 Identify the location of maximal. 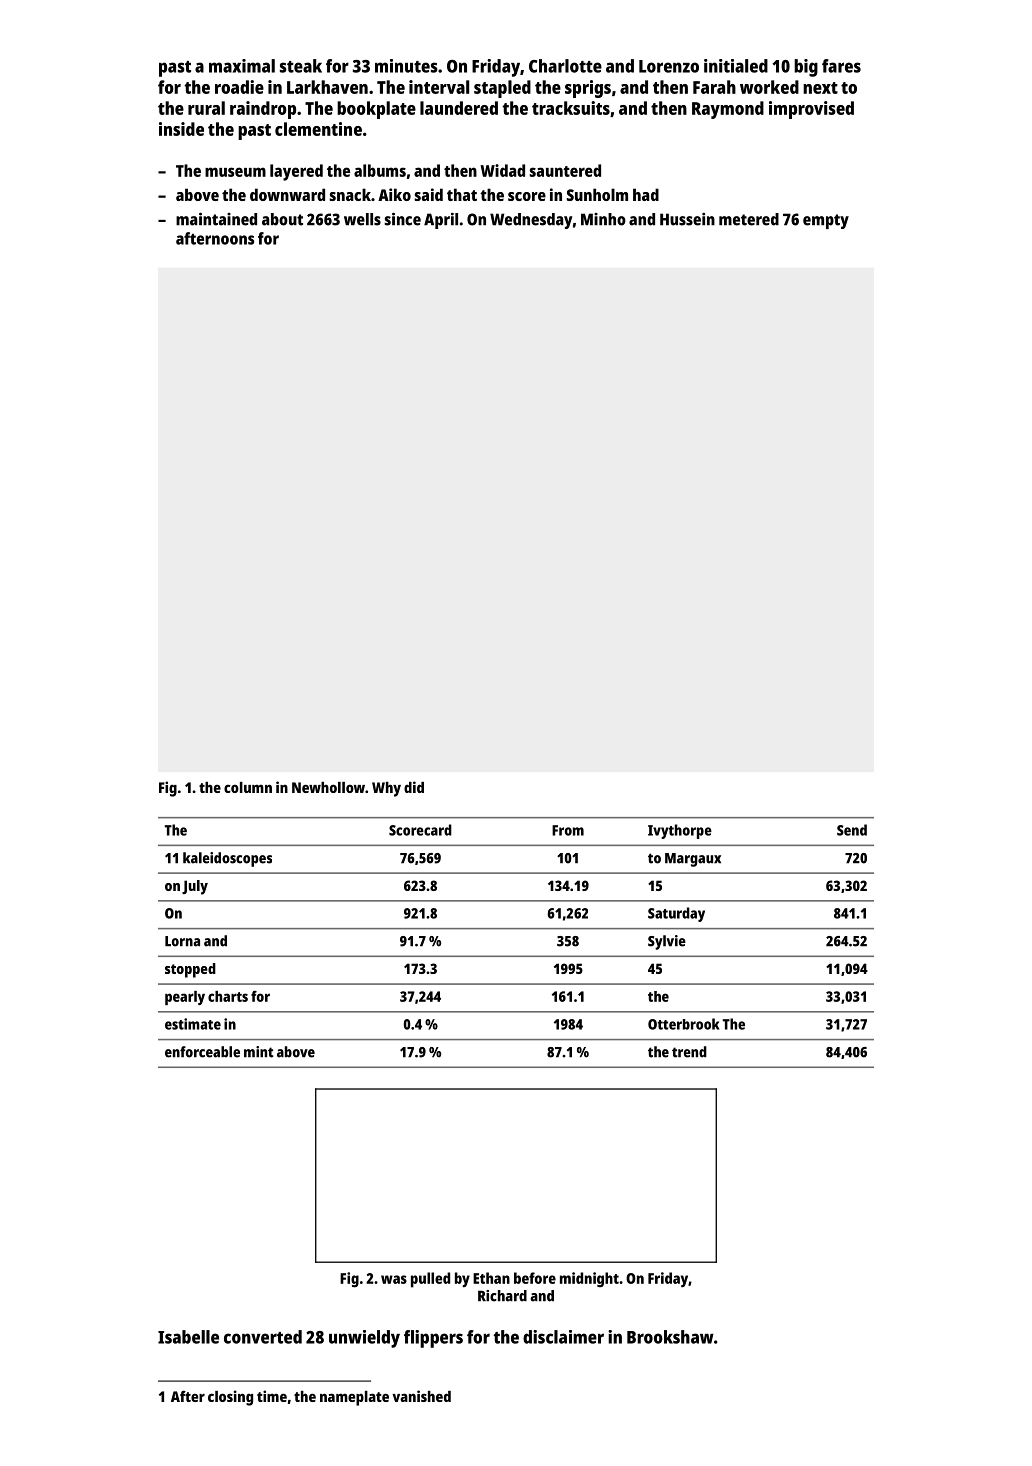
(242, 66).
